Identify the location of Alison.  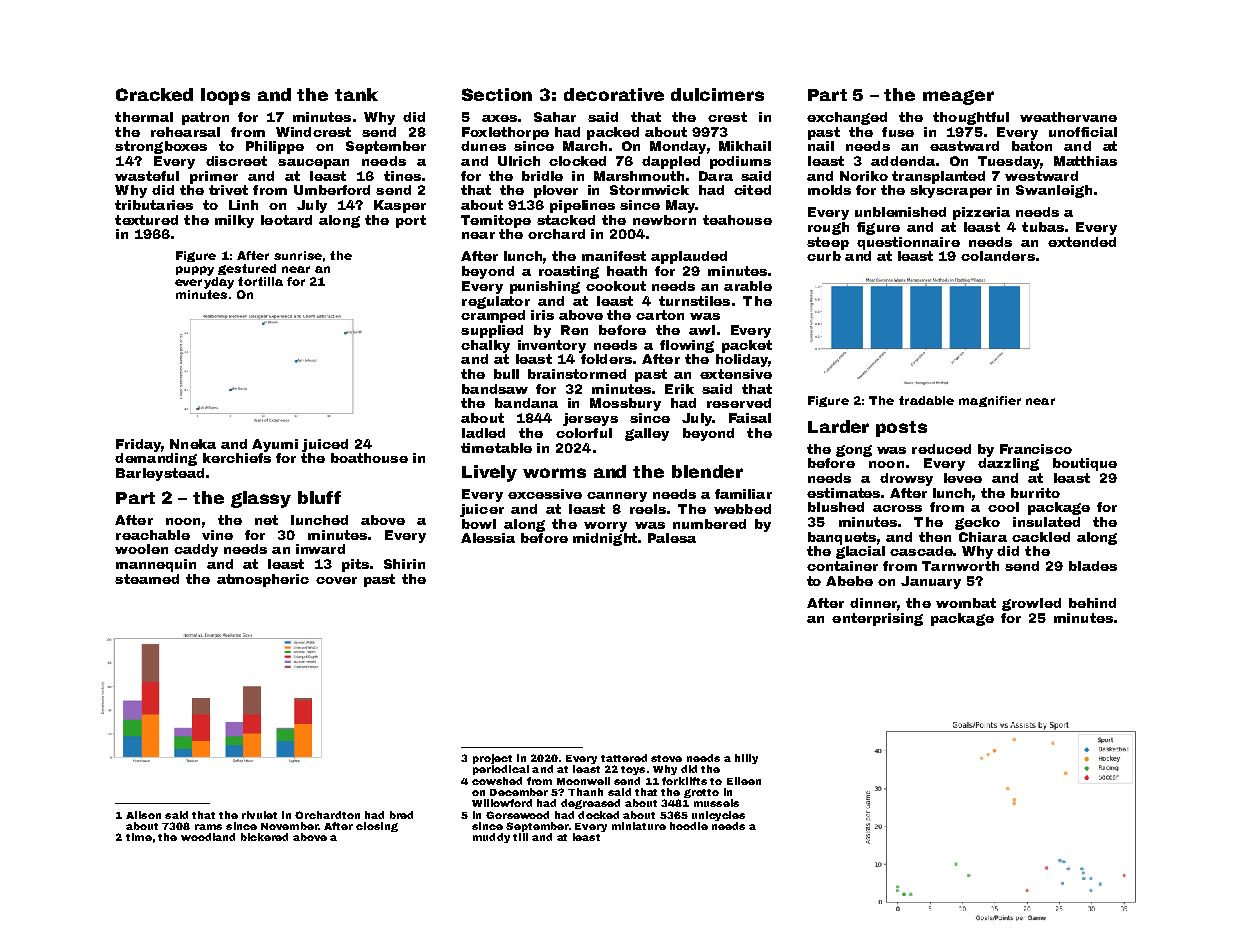
(143, 815).
